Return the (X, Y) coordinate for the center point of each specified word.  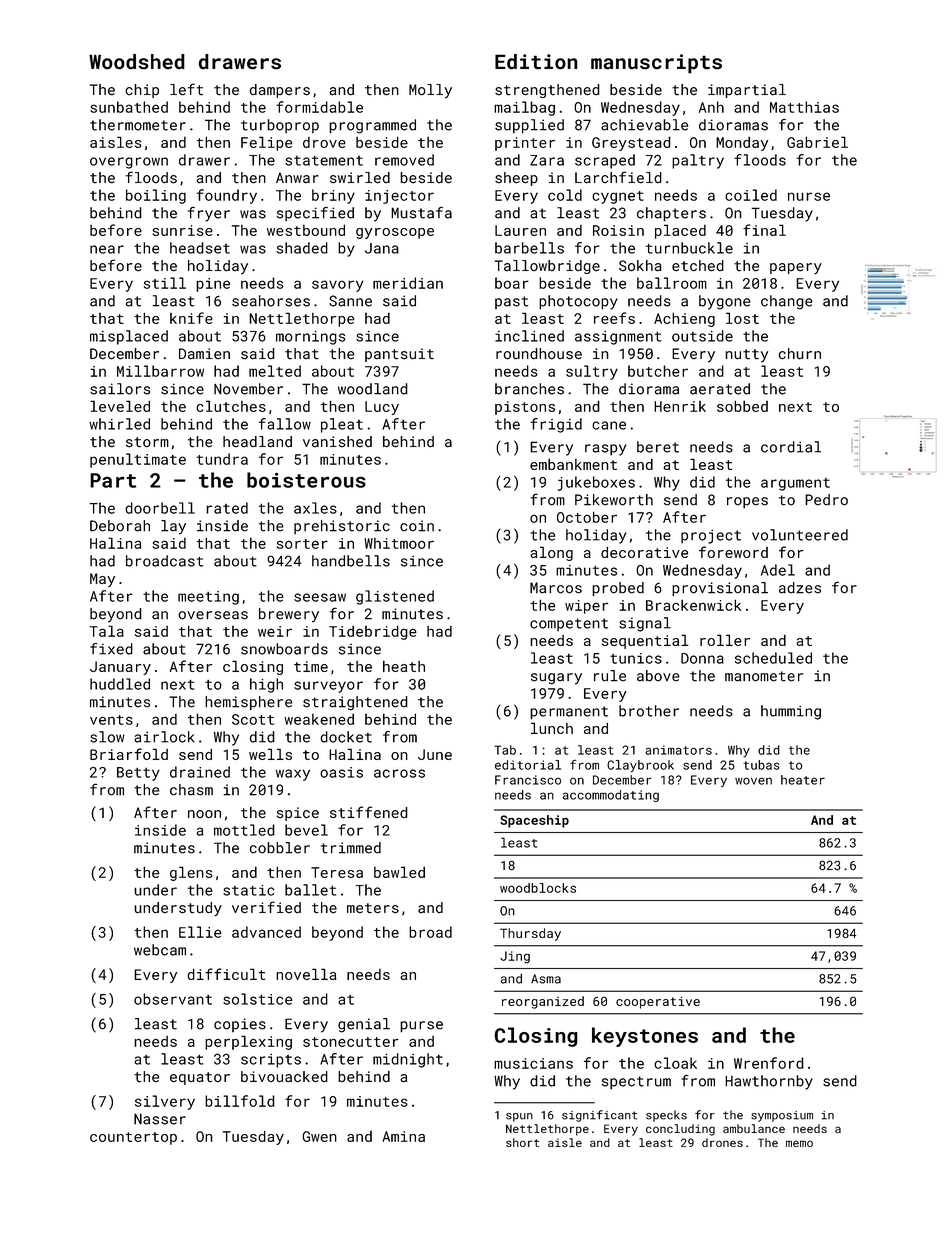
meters (373, 908)
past (511, 302)
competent (569, 624)
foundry (227, 196)
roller (725, 640)
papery (796, 268)
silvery (165, 1102)
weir (275, 631)
